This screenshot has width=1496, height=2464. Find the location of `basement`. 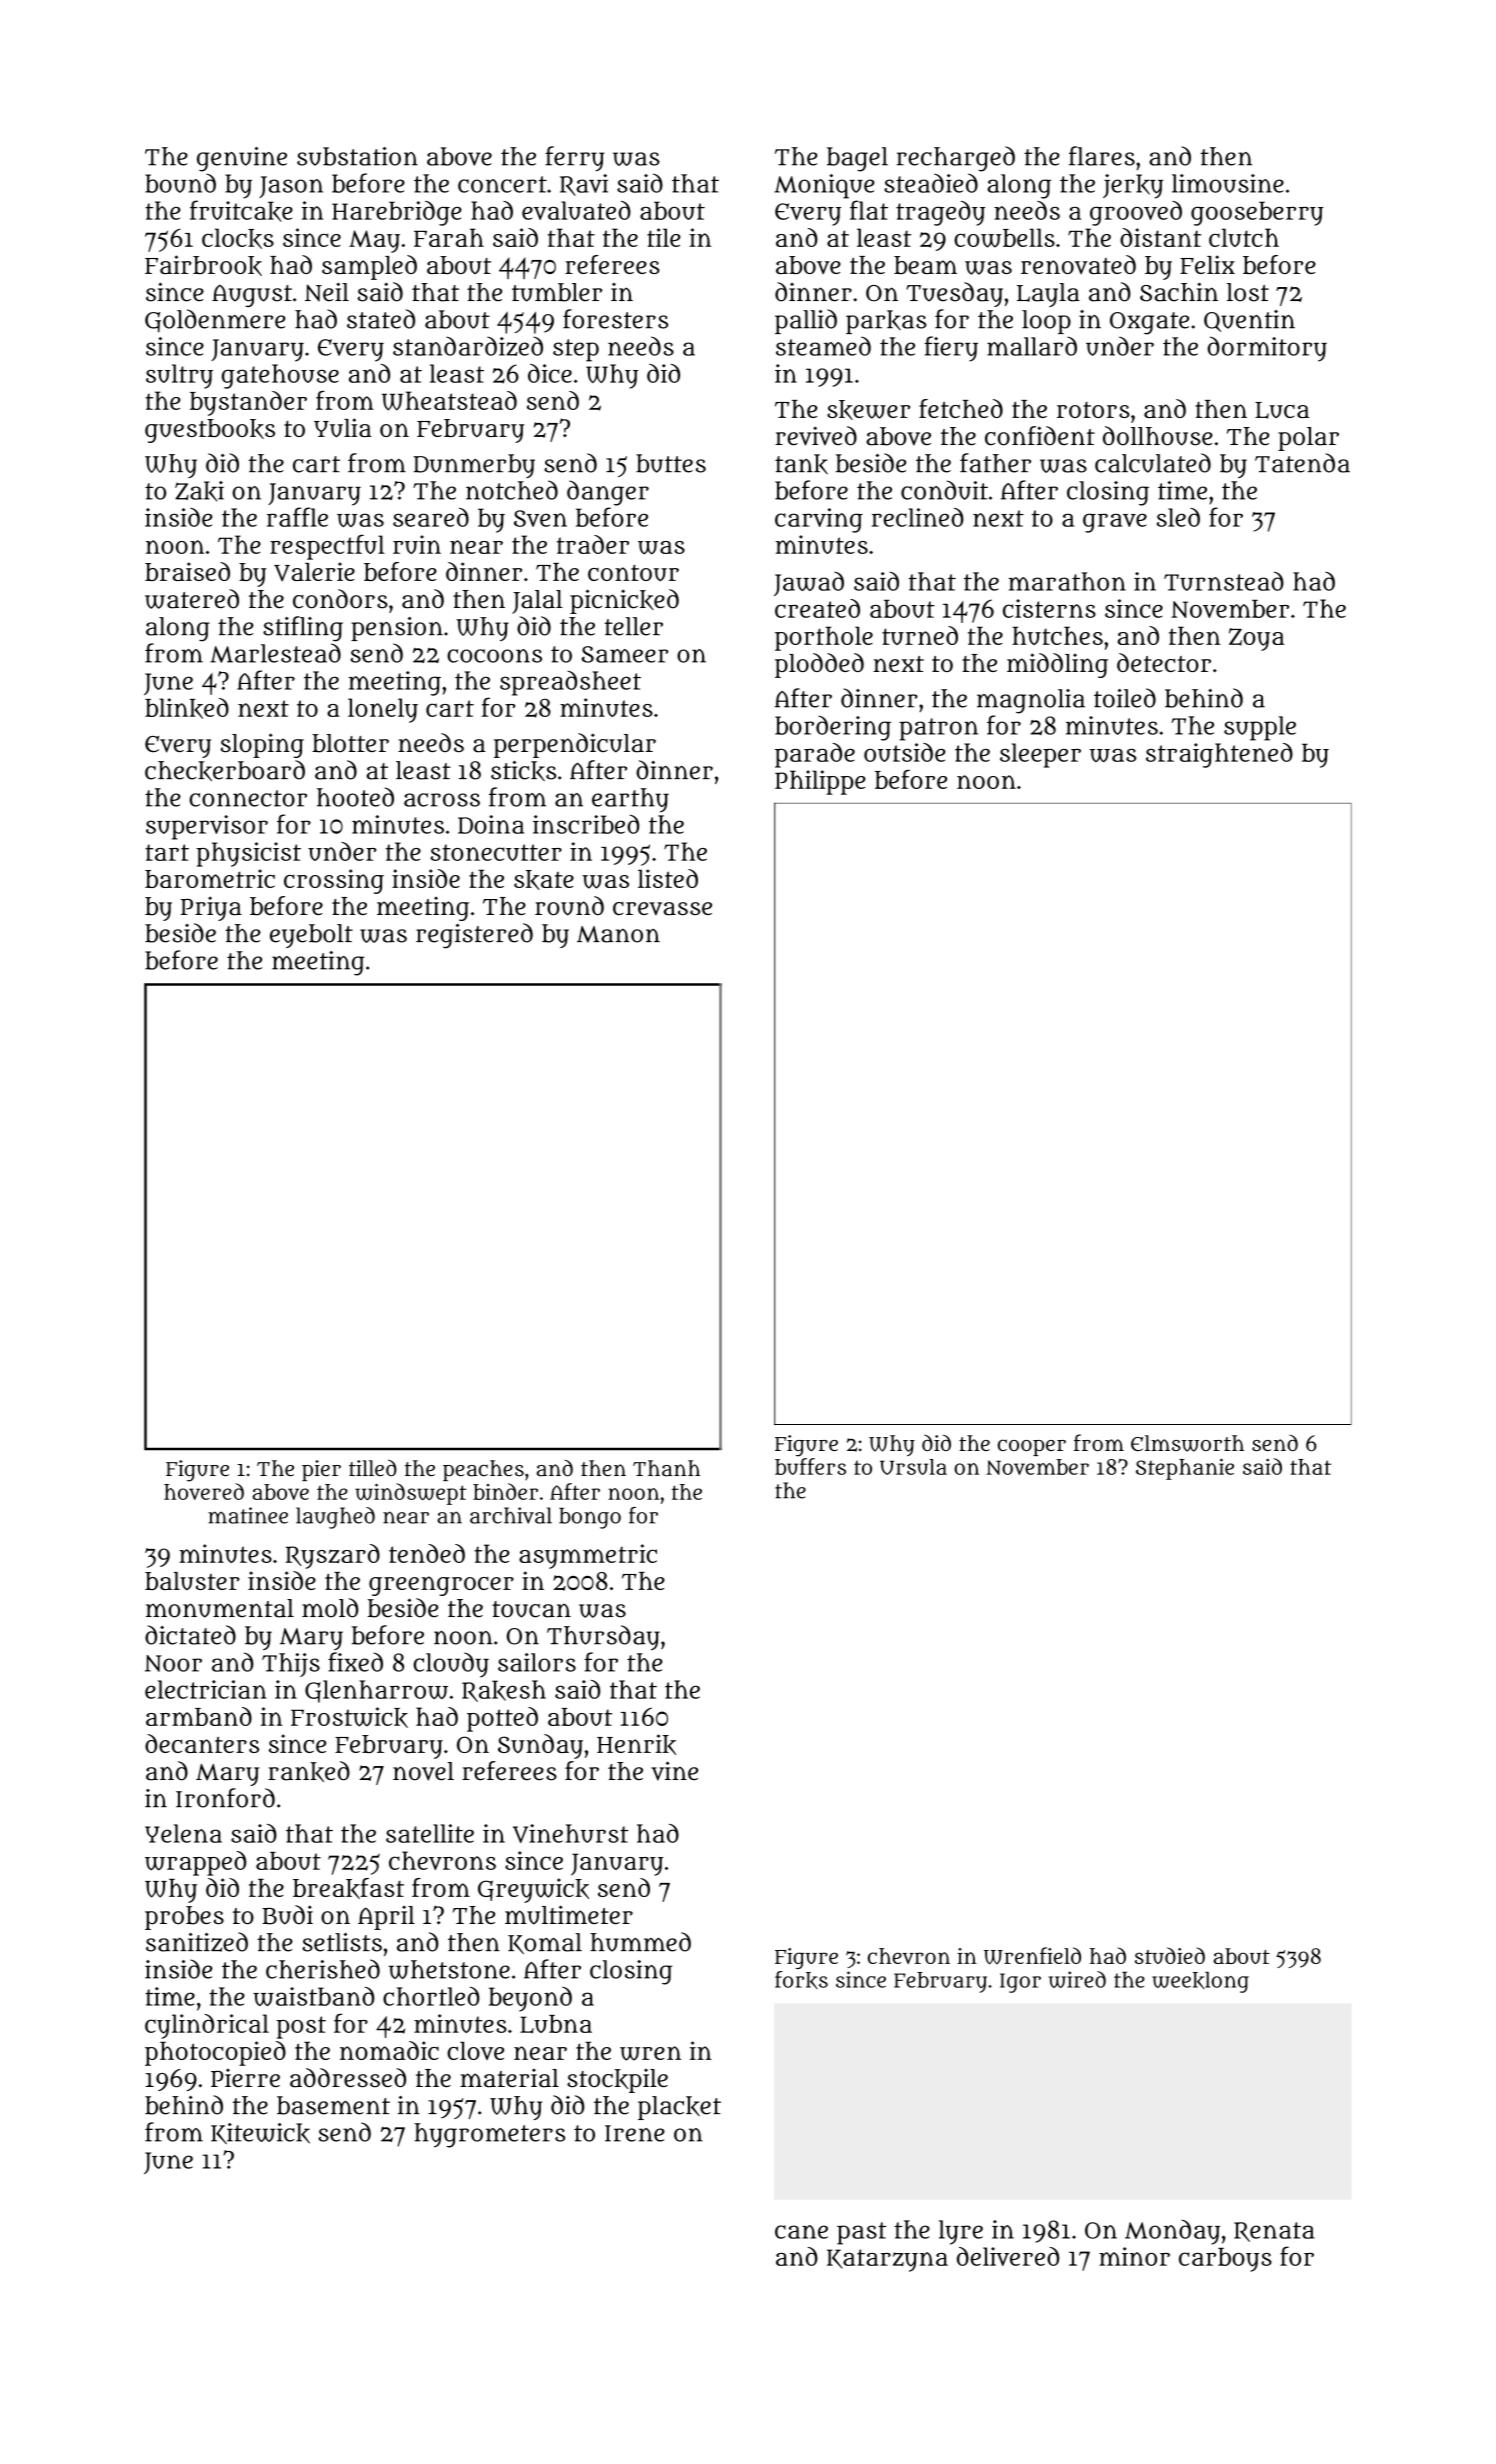

basement is located at coordinates (333, 2105).
